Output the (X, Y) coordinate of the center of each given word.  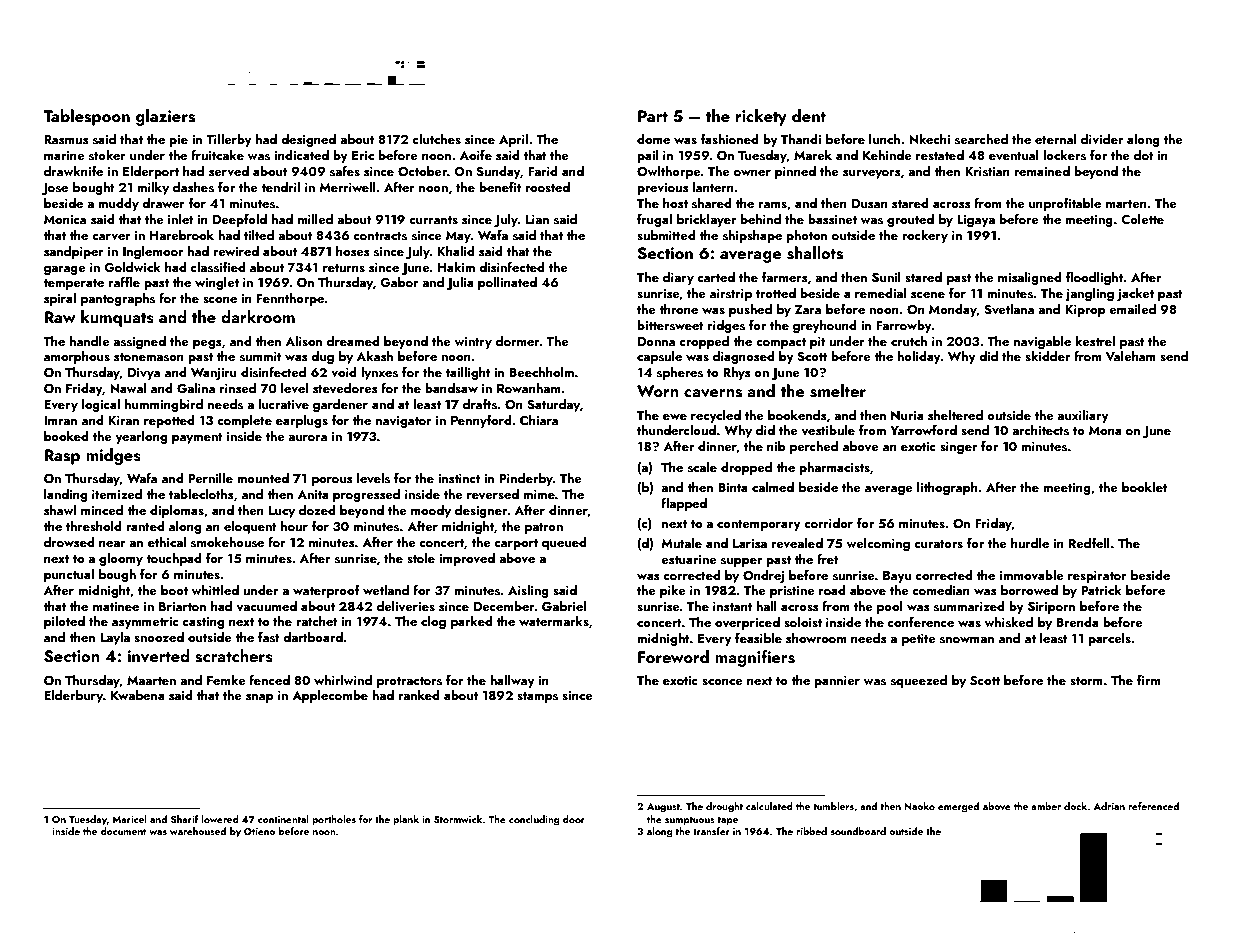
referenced (1153, 806)
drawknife (73, 171)
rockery (925, 236)
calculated (769, 806)
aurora (307, 438)
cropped (704, 342)
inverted (159, 655)
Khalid (456, 251)
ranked (419, 695)
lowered (220, 819)
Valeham (1131, 356)
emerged (958, 807)
